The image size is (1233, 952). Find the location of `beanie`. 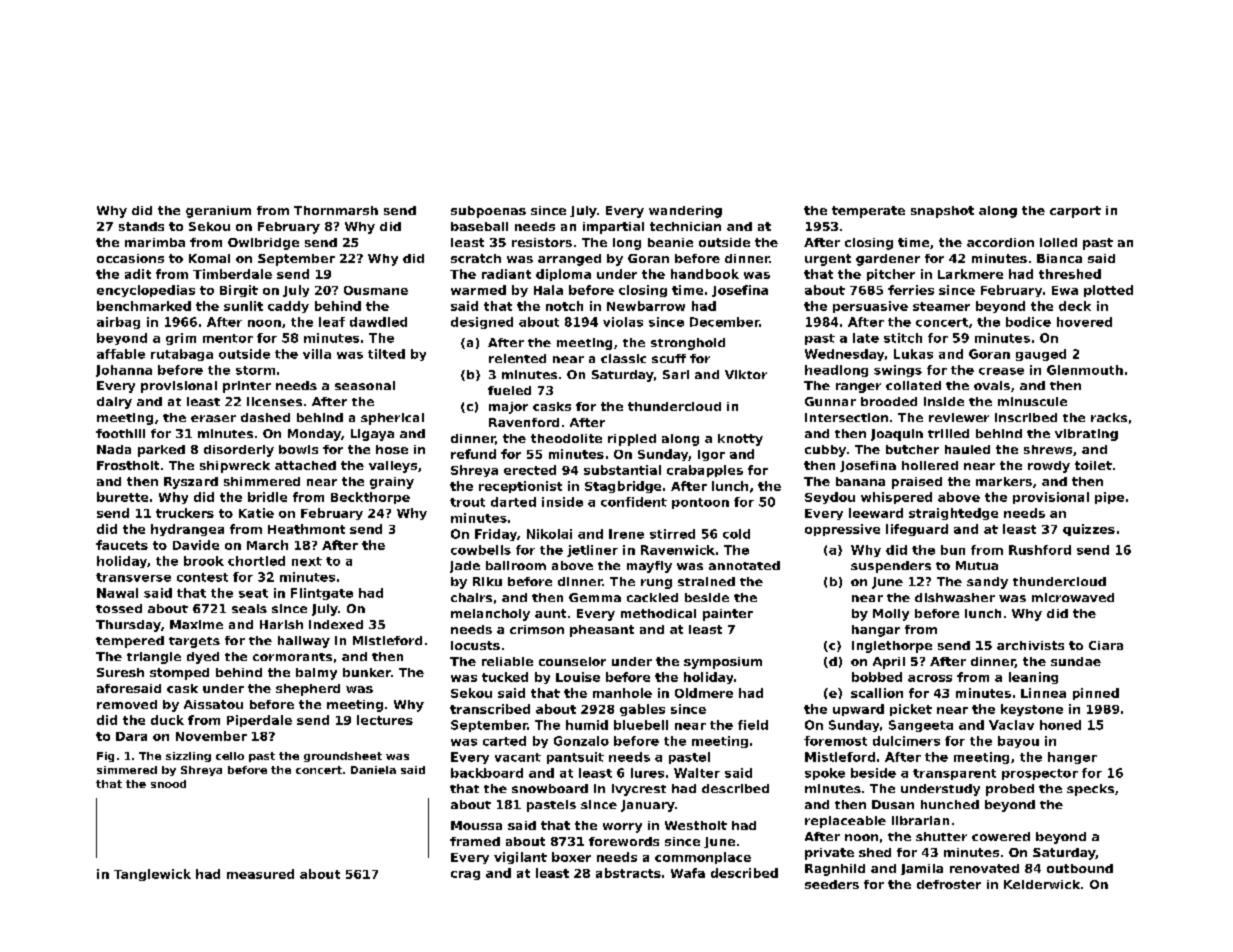

beanie is located at coordinates (670, 242).
